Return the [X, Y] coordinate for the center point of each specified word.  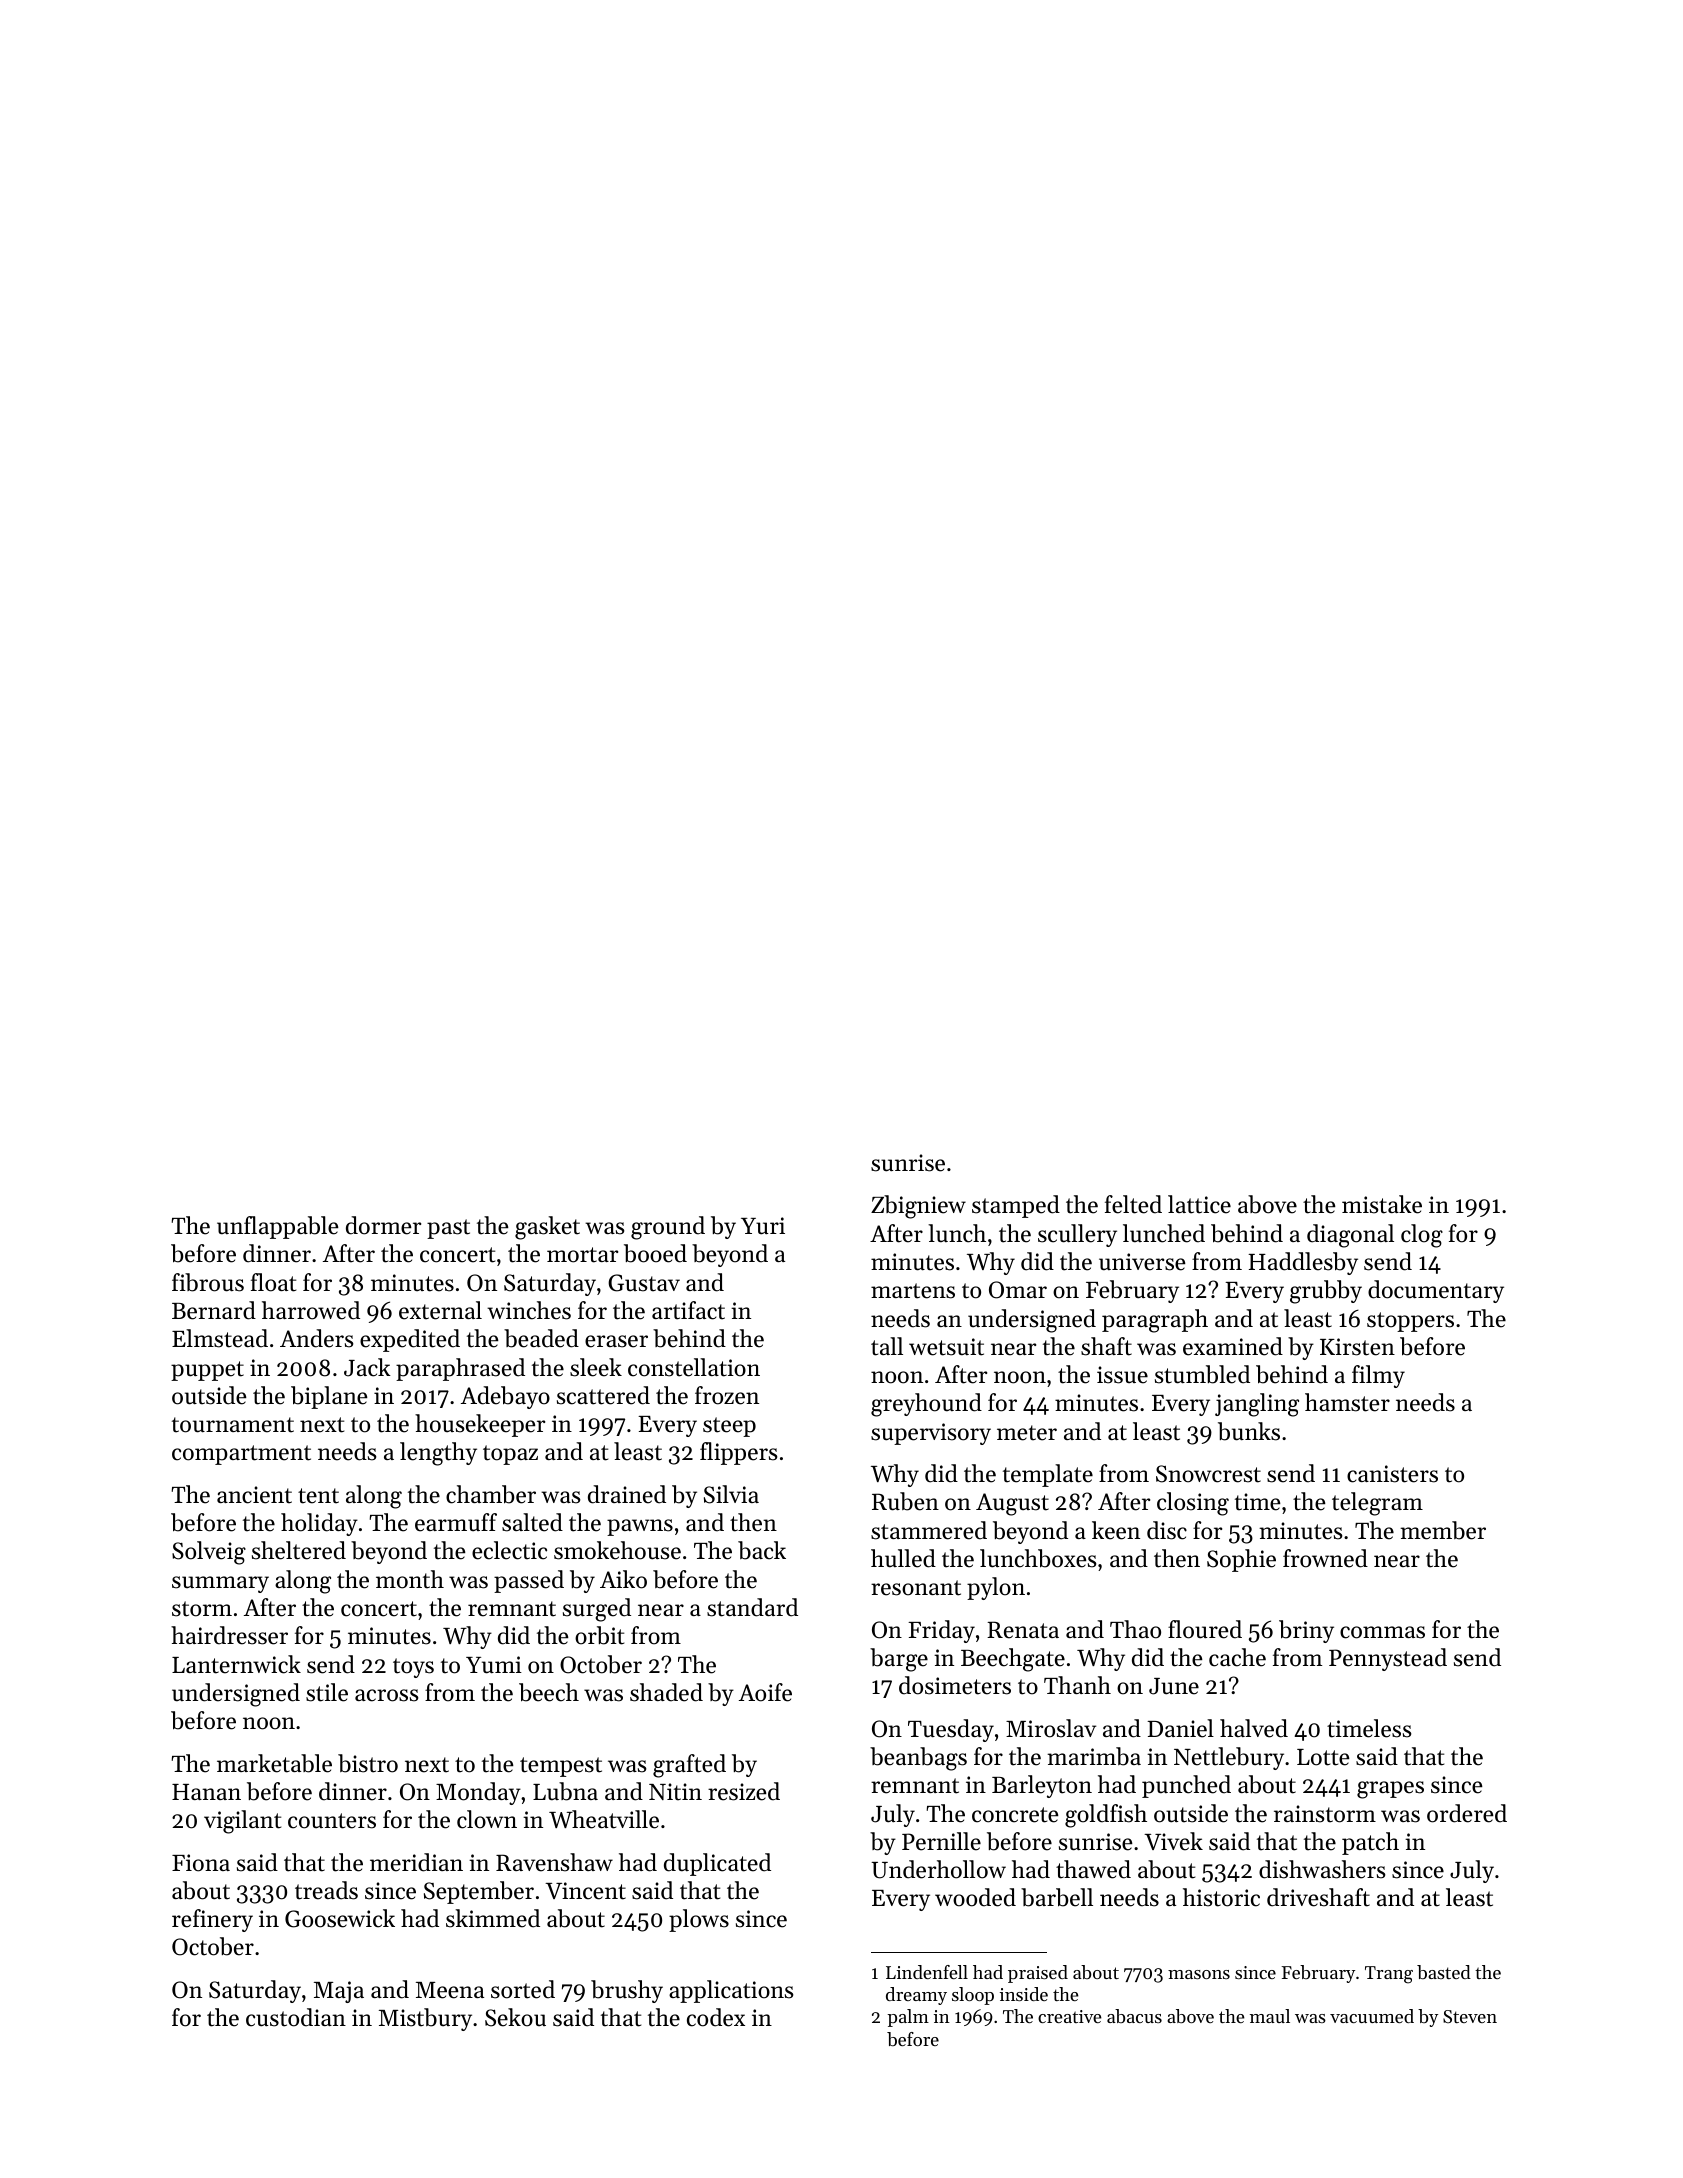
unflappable [278, 1227]
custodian [296, 2017]
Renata [1023, 1630]
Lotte [1323, 1757]
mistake [1382, 1204]
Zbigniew [918, 1207]
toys [413, 1668]
